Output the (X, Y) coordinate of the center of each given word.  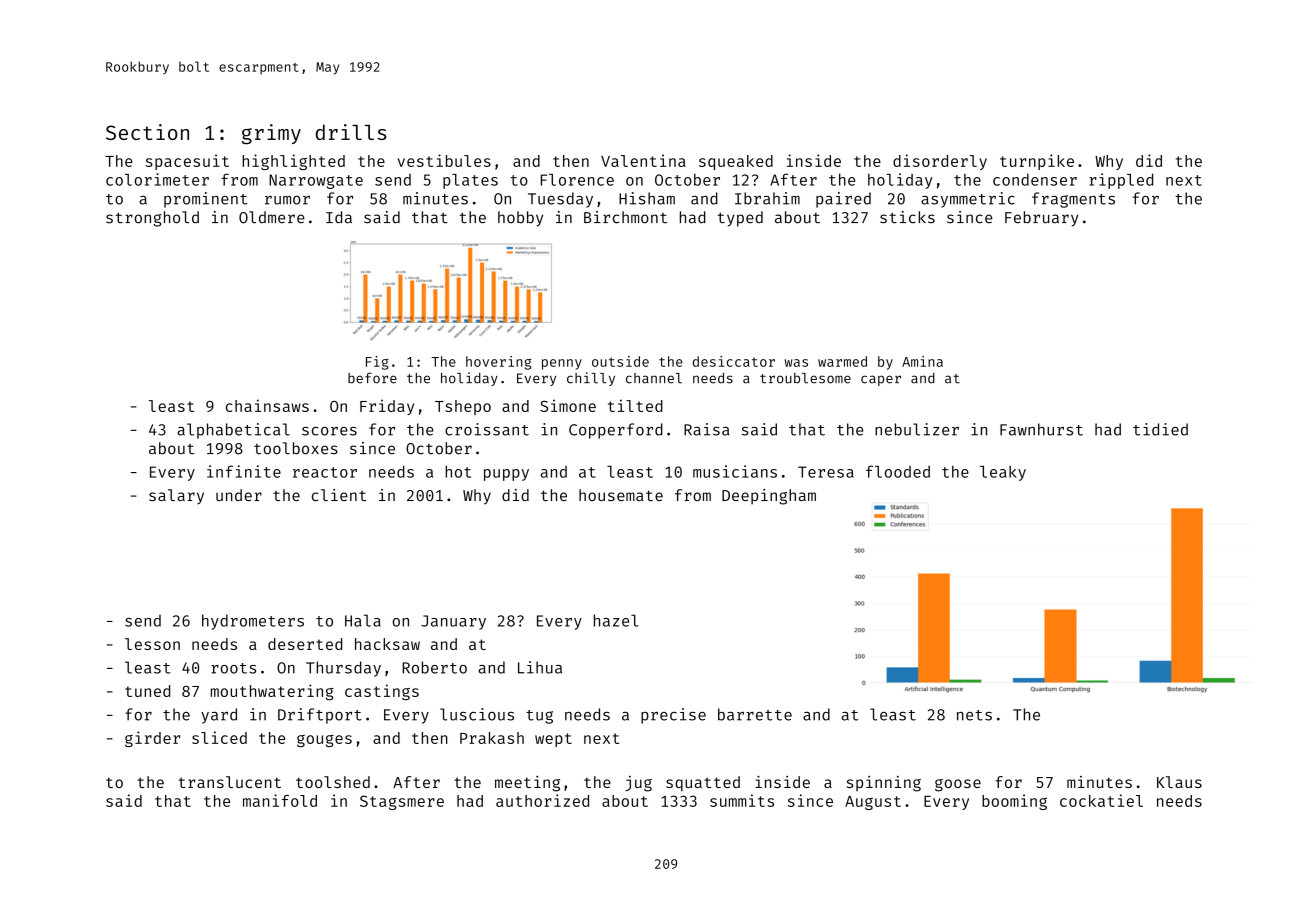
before (372, 378)
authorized (542, 800)
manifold (280, 800)
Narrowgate (316, 181)
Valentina (643, 160)
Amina (922, 361)
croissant (487, 429)
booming (1014, 802)
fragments (1073, 200)
